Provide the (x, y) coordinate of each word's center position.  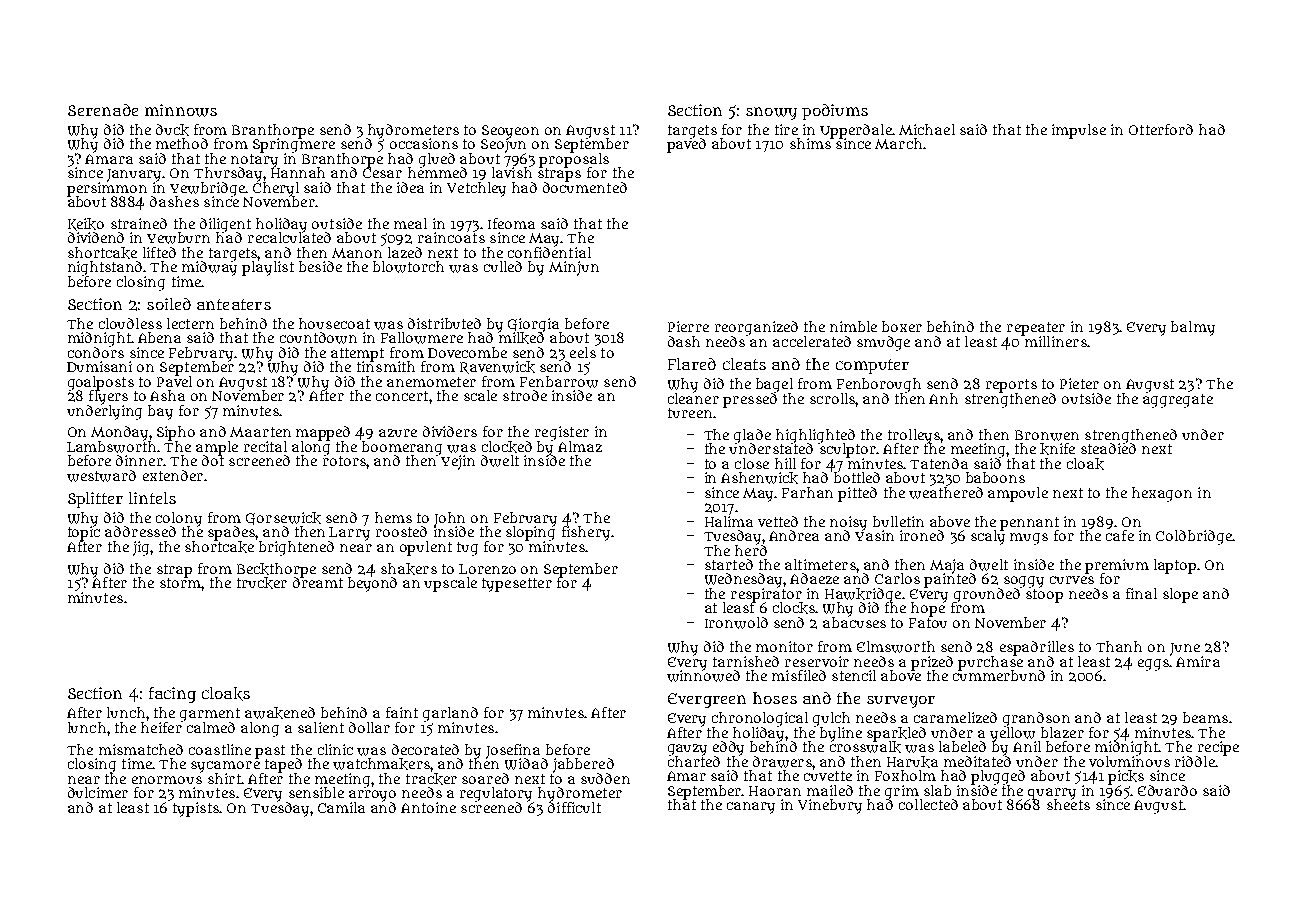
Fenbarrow (559, 382)
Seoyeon (510, 131)
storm (181, 583)
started (729, 564)
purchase (990, 663)
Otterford (1161, 129)
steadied (1108, 448)
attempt (357, 354)
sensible (316, 792)
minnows (181, 110)
